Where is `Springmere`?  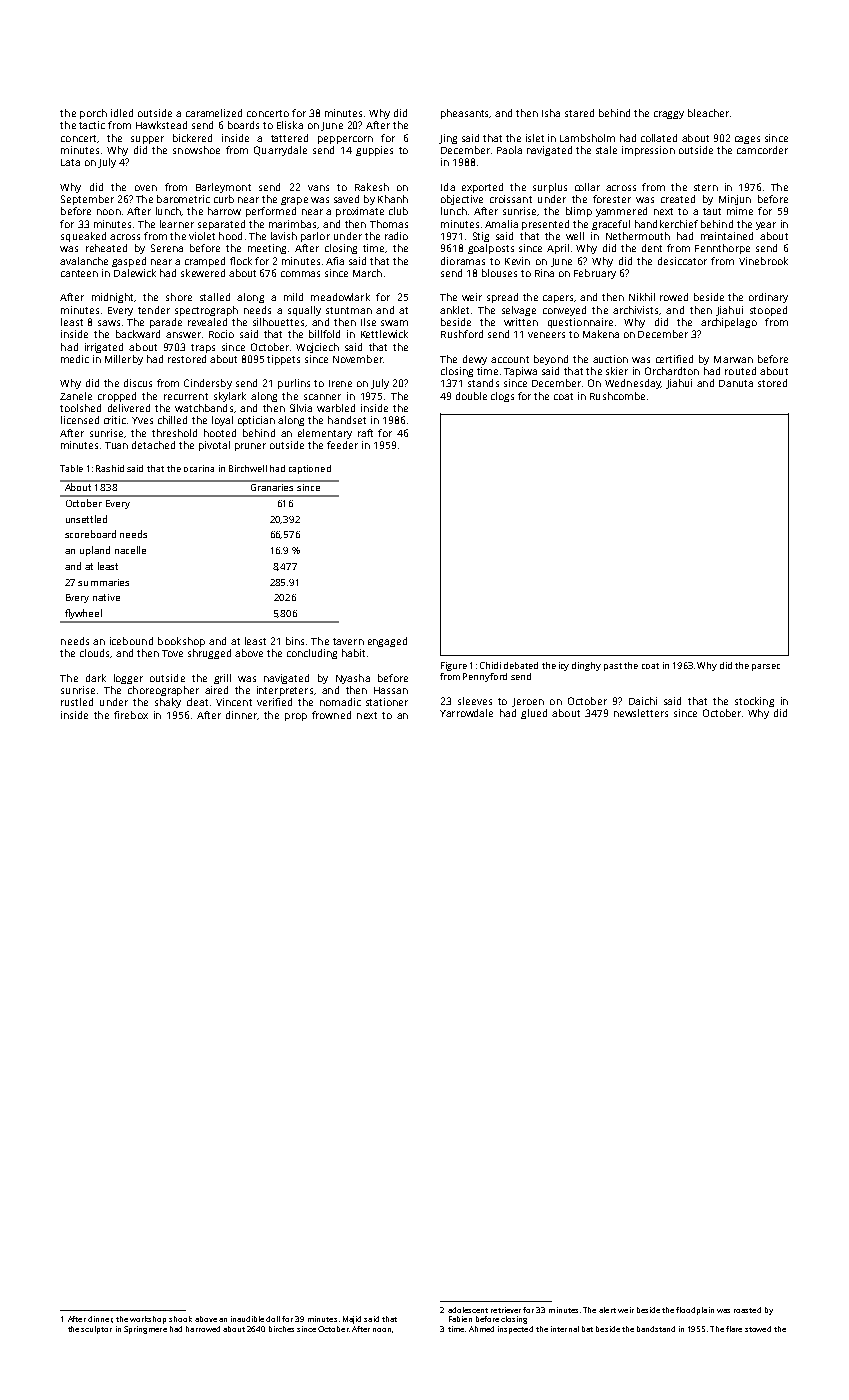 Springmere is located at coordinates (145, 1330).
